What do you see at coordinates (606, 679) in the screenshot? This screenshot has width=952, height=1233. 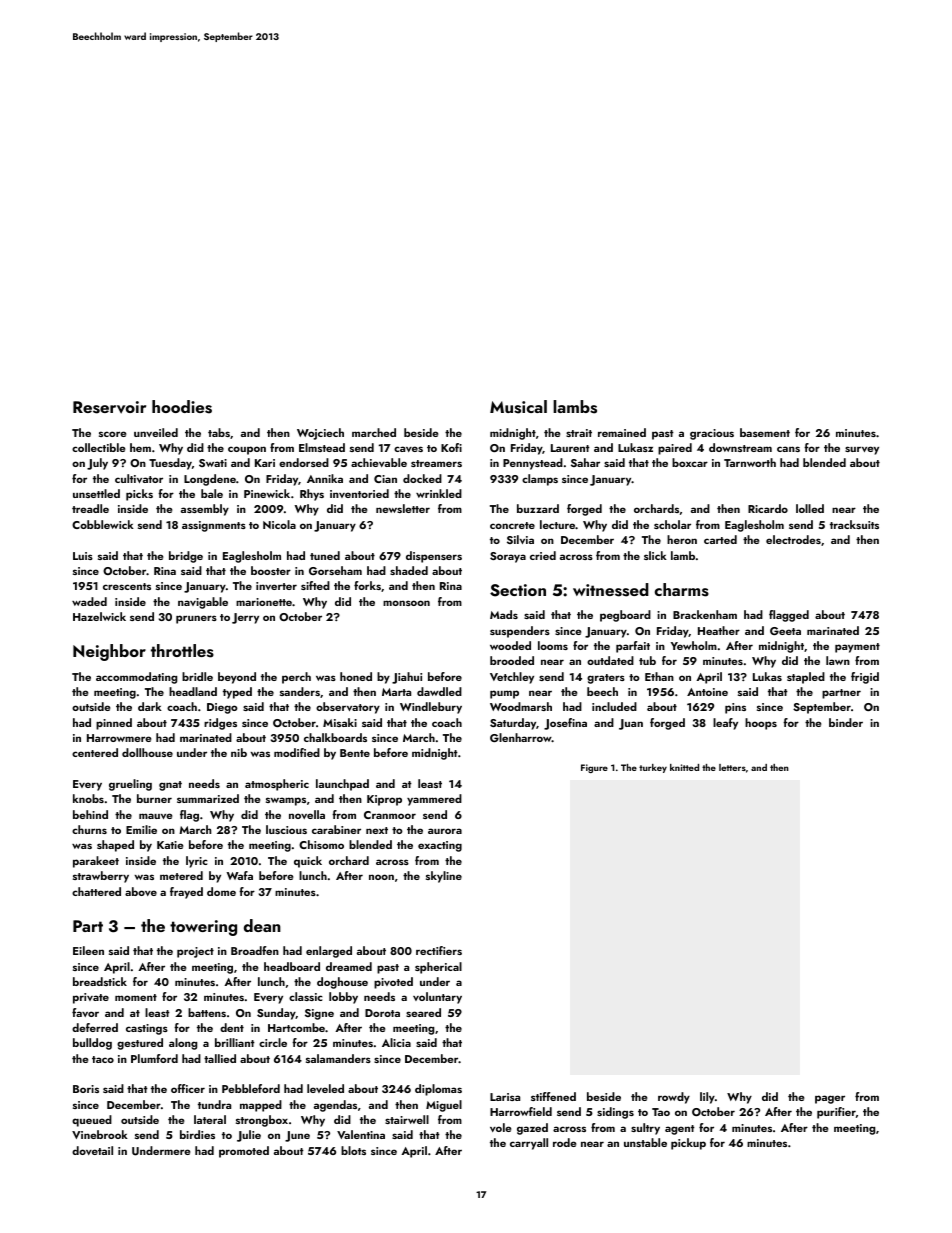 I see `graters` at bounding box center [606, 679].
